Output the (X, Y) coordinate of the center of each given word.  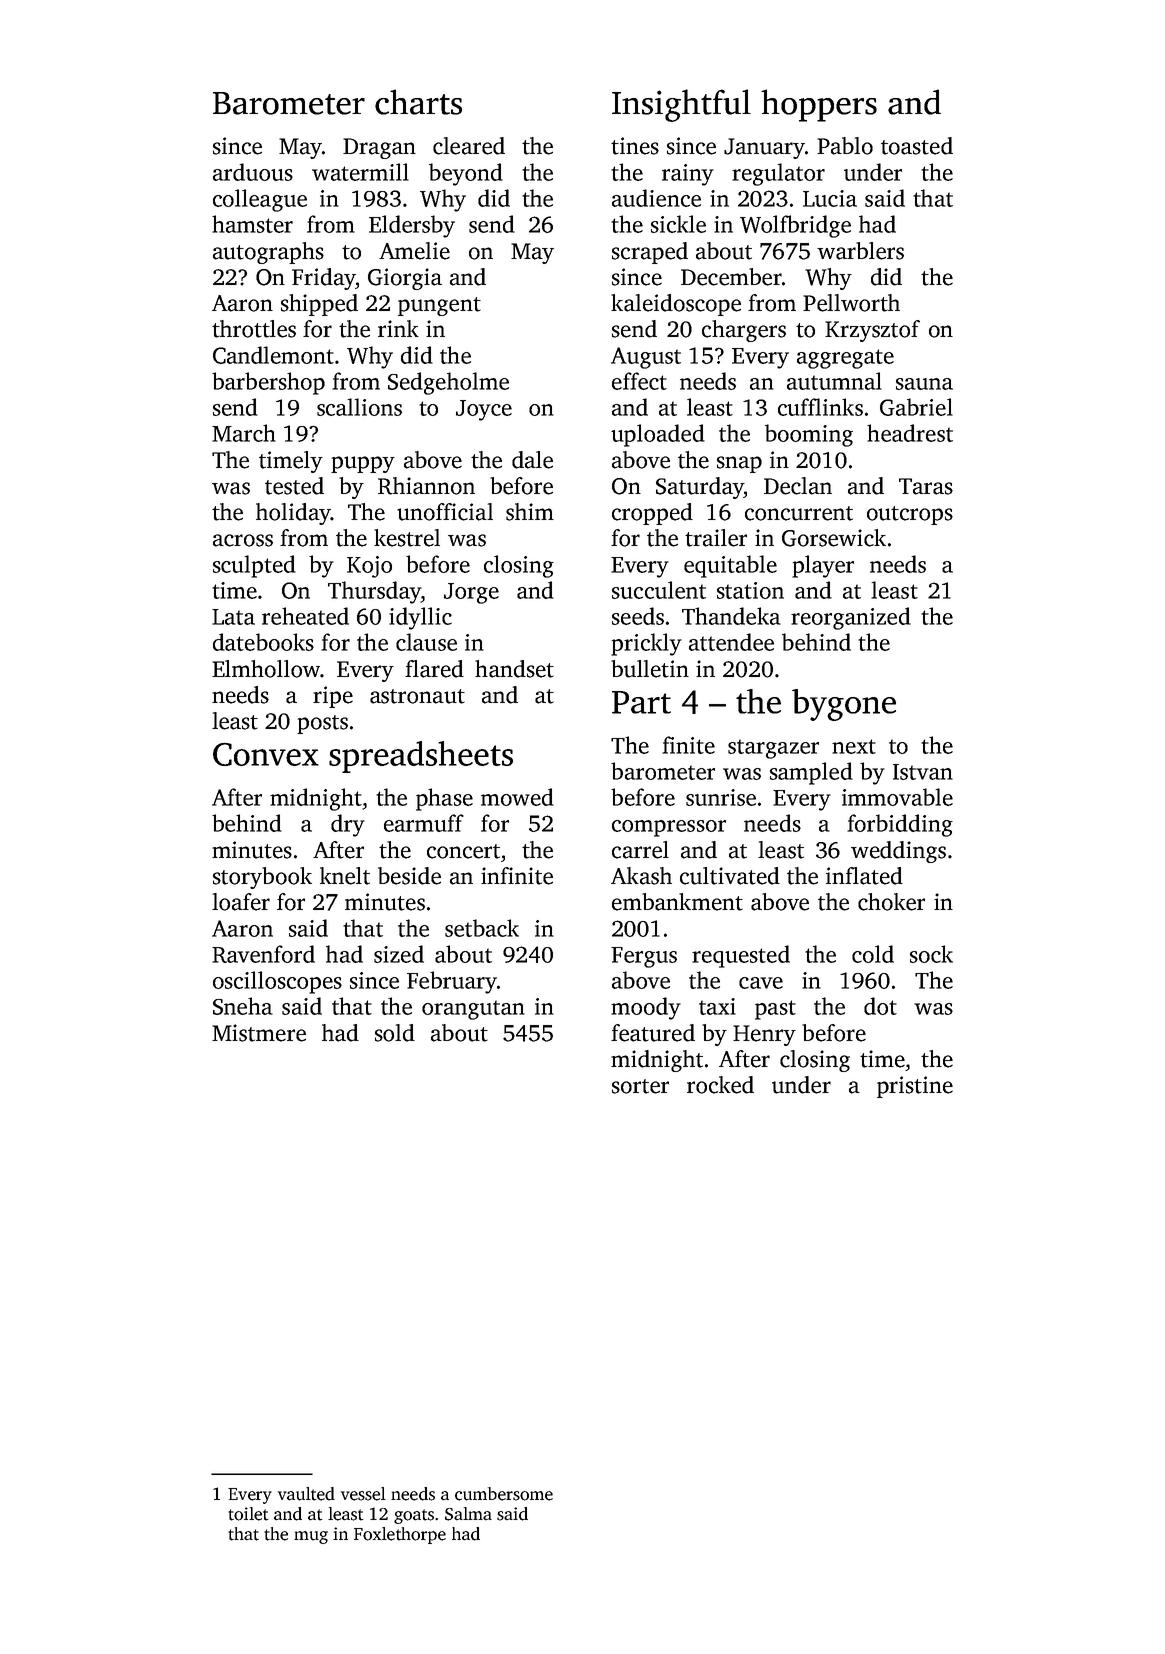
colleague (260, 200)
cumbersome (504, 1494)
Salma (468, 1514)
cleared (469, 146)
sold (395, 1033)
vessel (363, 1494)
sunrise (721, 797)
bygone (844, 705)
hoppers (819, 105)
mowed (517, 797)
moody (646, 1008)
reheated (305, 616)
